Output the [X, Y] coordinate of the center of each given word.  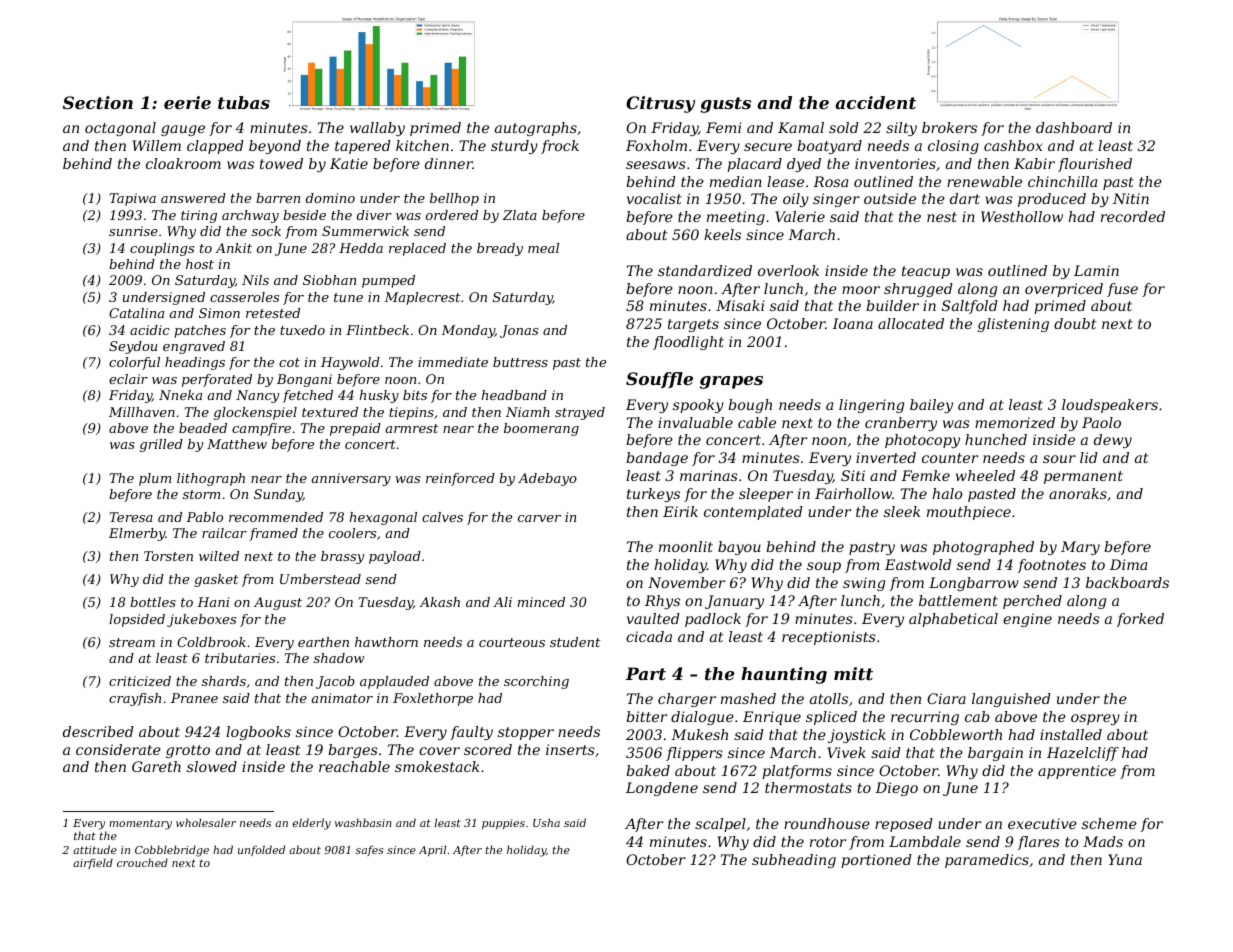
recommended [276, 517]
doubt [1075, 323]
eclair [128, 379]
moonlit [686, 546]
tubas [244, 102]
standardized [705, 271]
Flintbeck [377, 330]
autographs [536, 129]
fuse [1122, 290]
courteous [512, 642]
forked [1140, 620]
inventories [895, 163]
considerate [118, 749]
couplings [162, 249]
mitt [853, 673]
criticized [140, 681]
